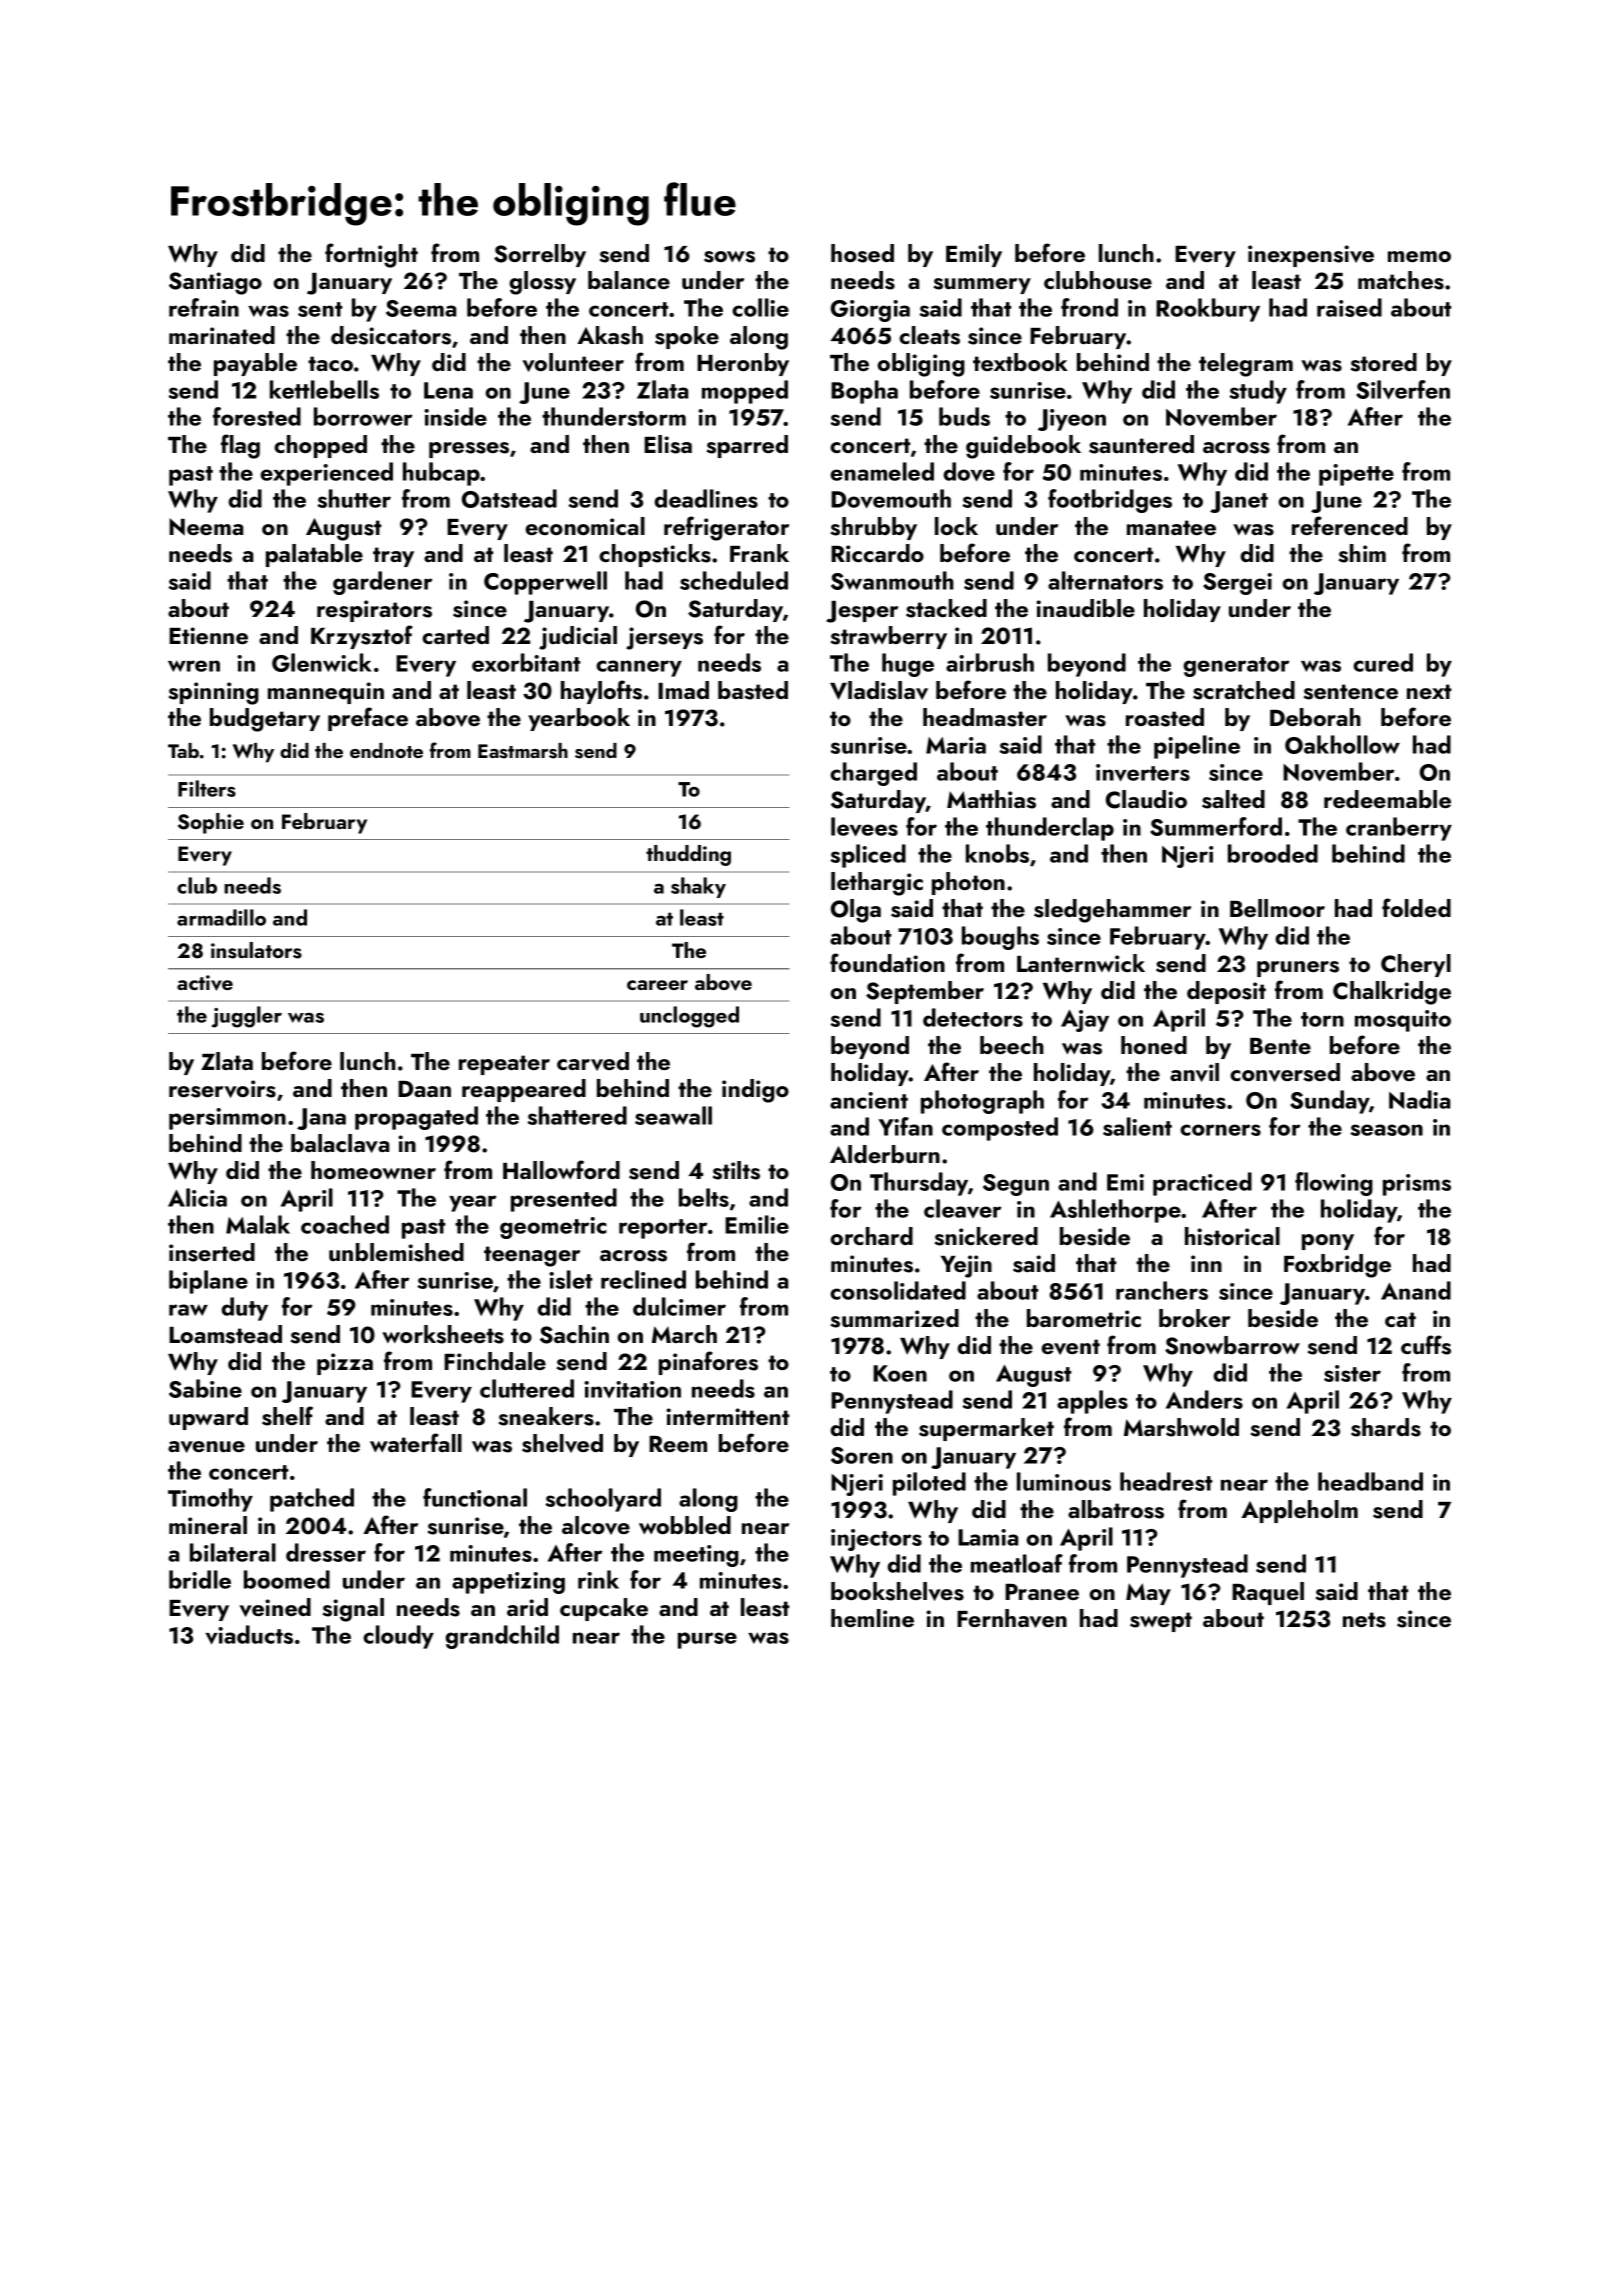 This screenshot has width=1620, height=2292. What do you see at coordinates (1246, 365) in the screenshot?
I see `telegram` at bounding box center [1246, 365].
